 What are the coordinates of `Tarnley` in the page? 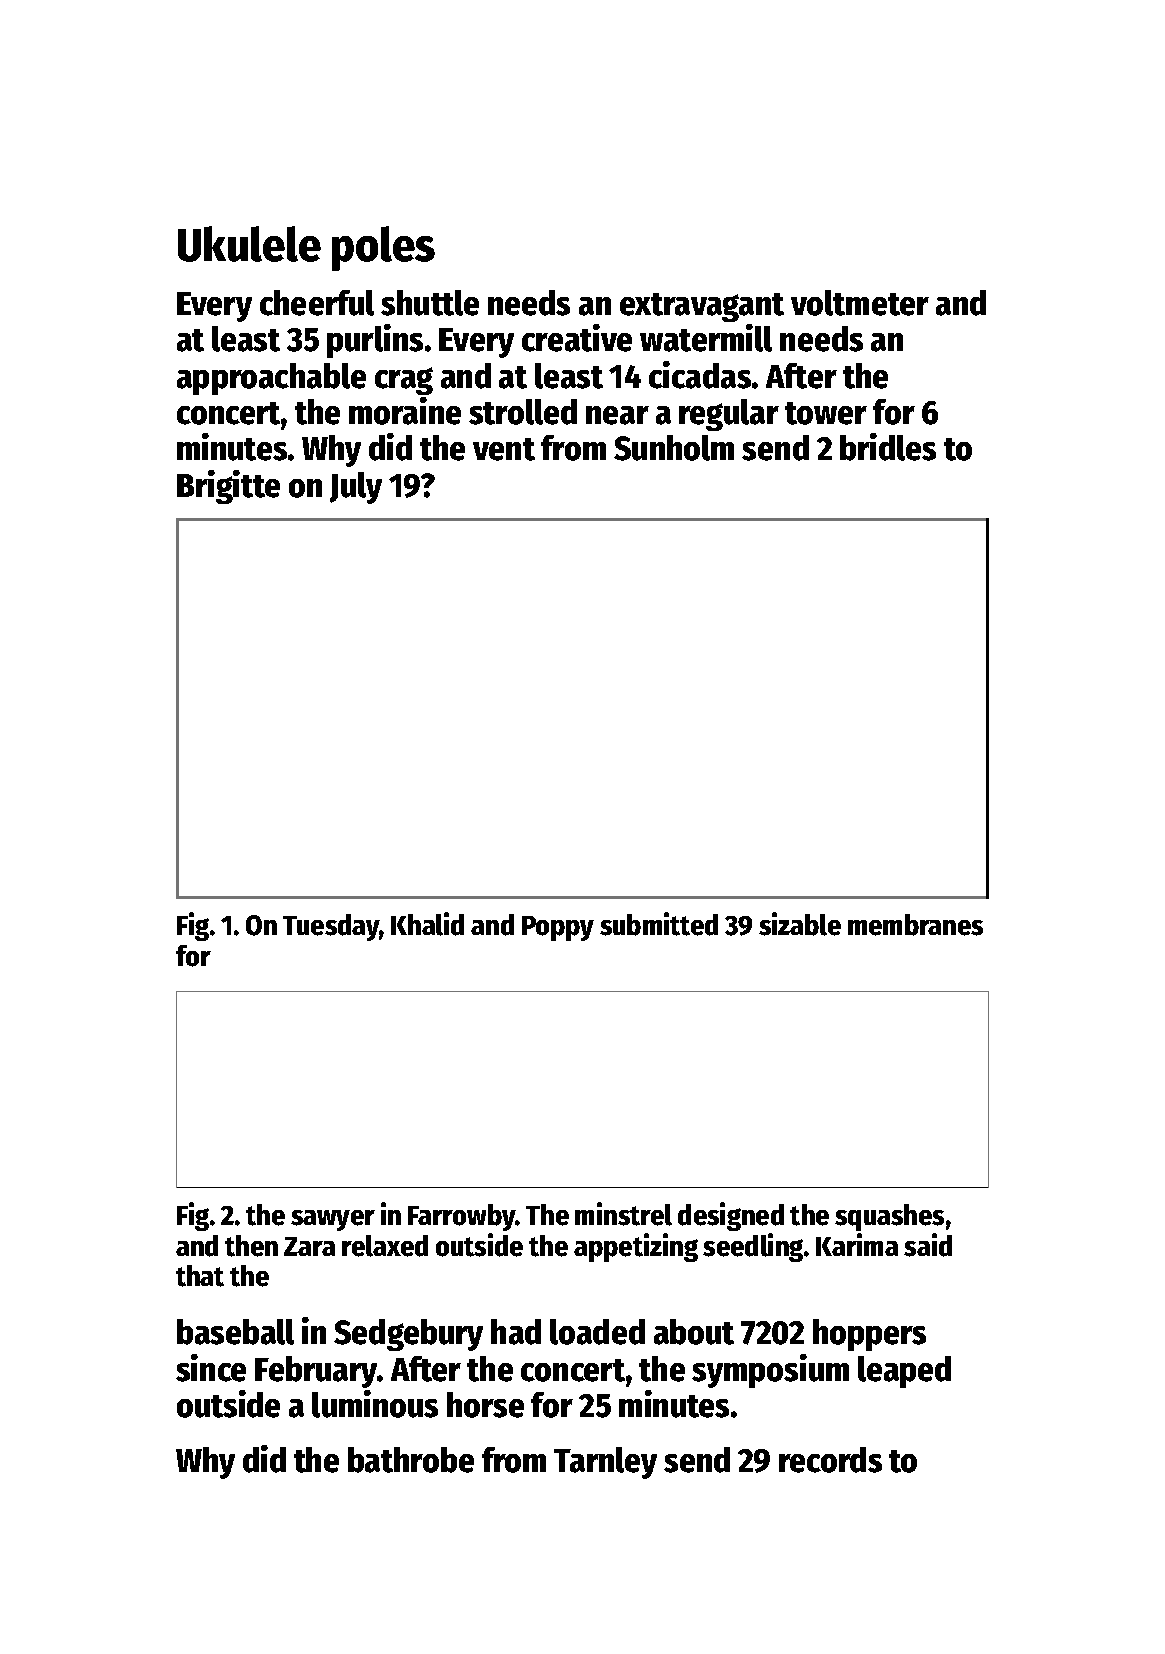 It's located at (605, 1463).
